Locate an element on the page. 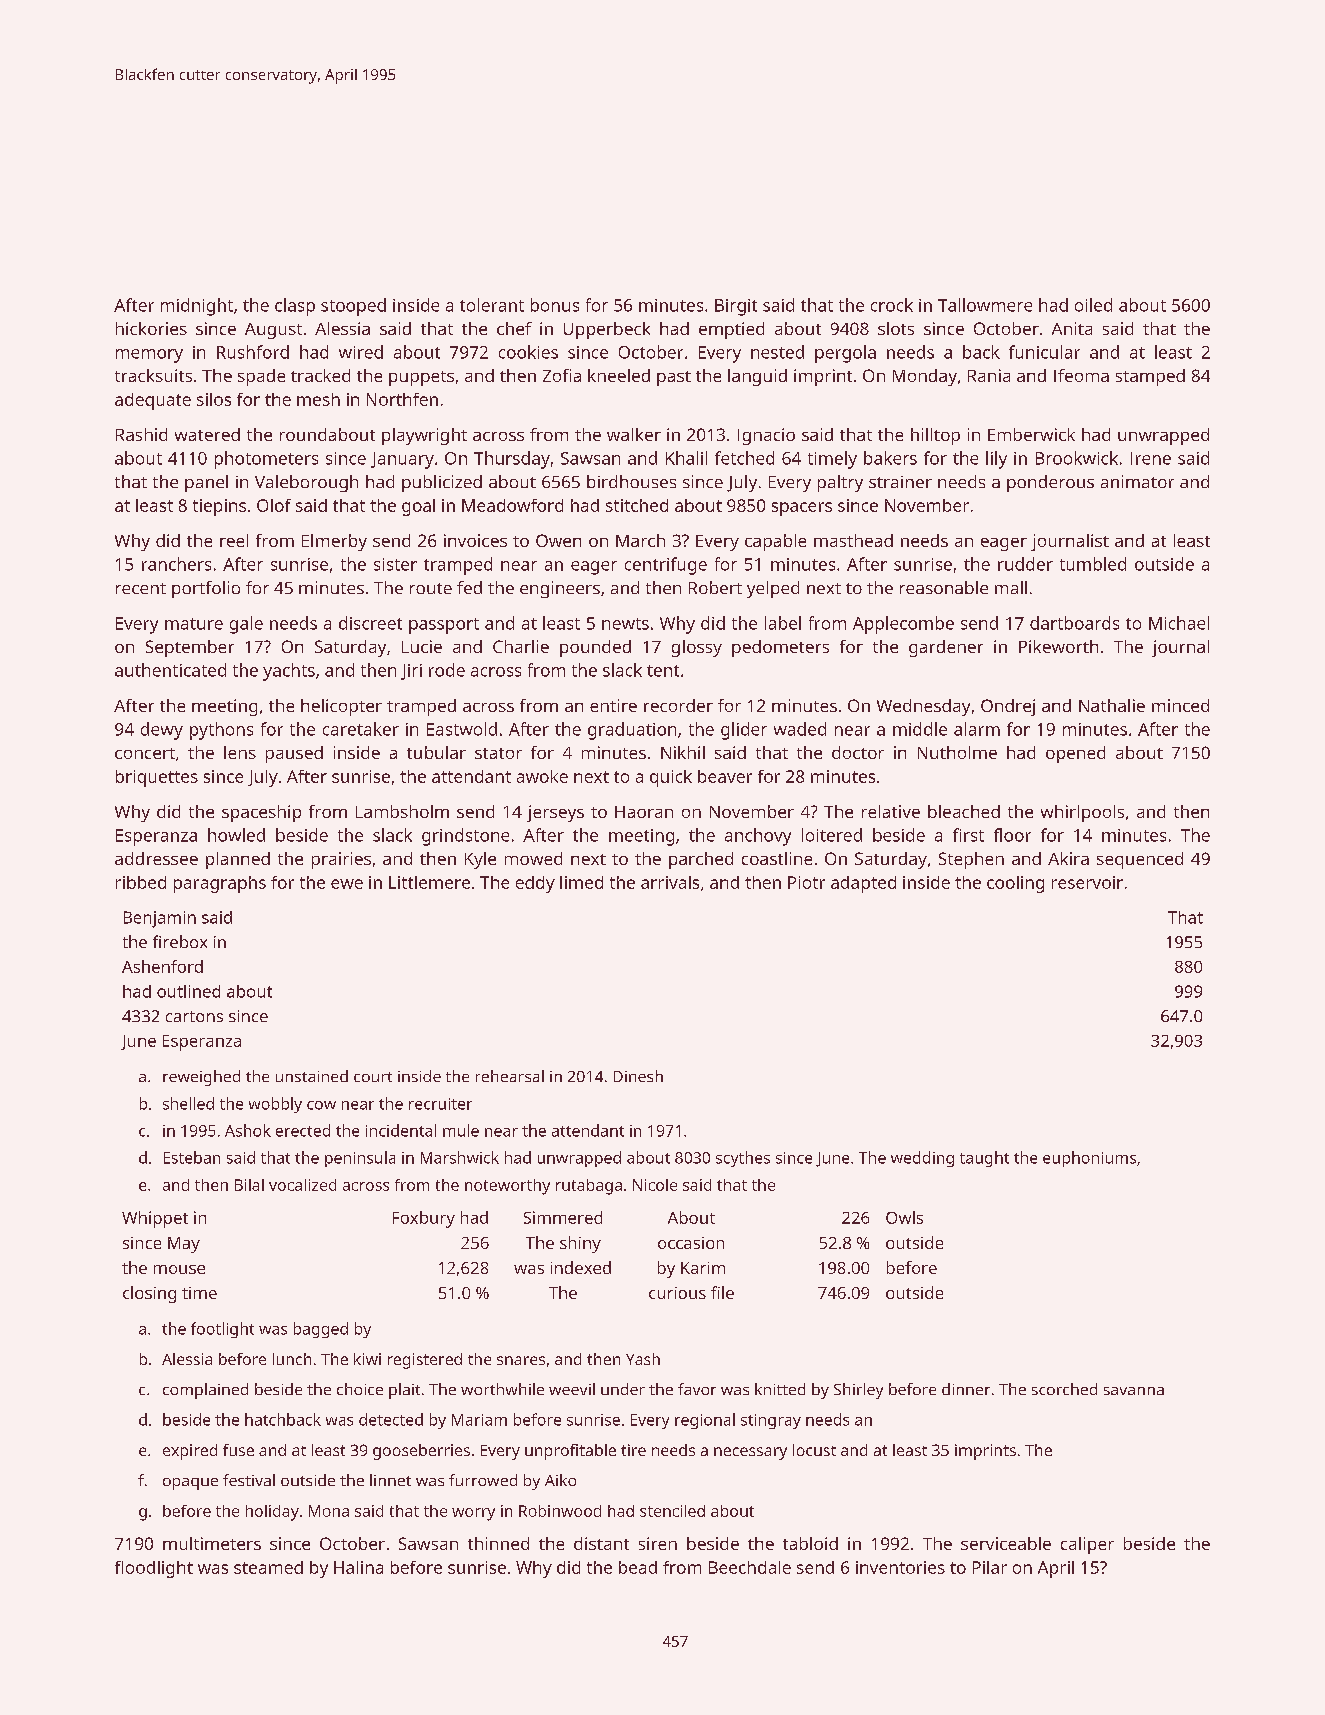 The image size is (1325, 1715). pounded is located at coordinates (595, 648).
